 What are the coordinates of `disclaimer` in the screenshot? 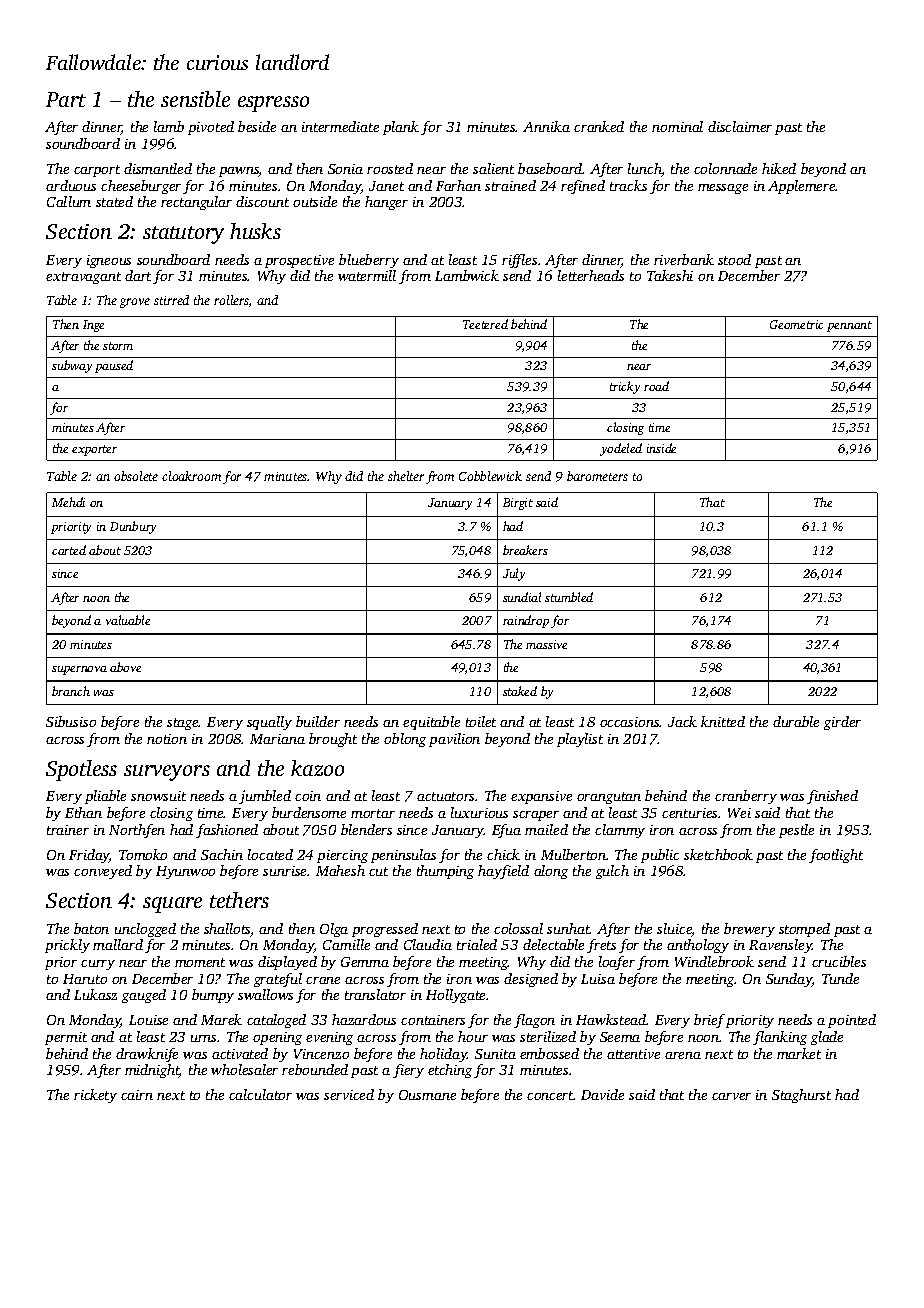 It's located at (740, 126).
